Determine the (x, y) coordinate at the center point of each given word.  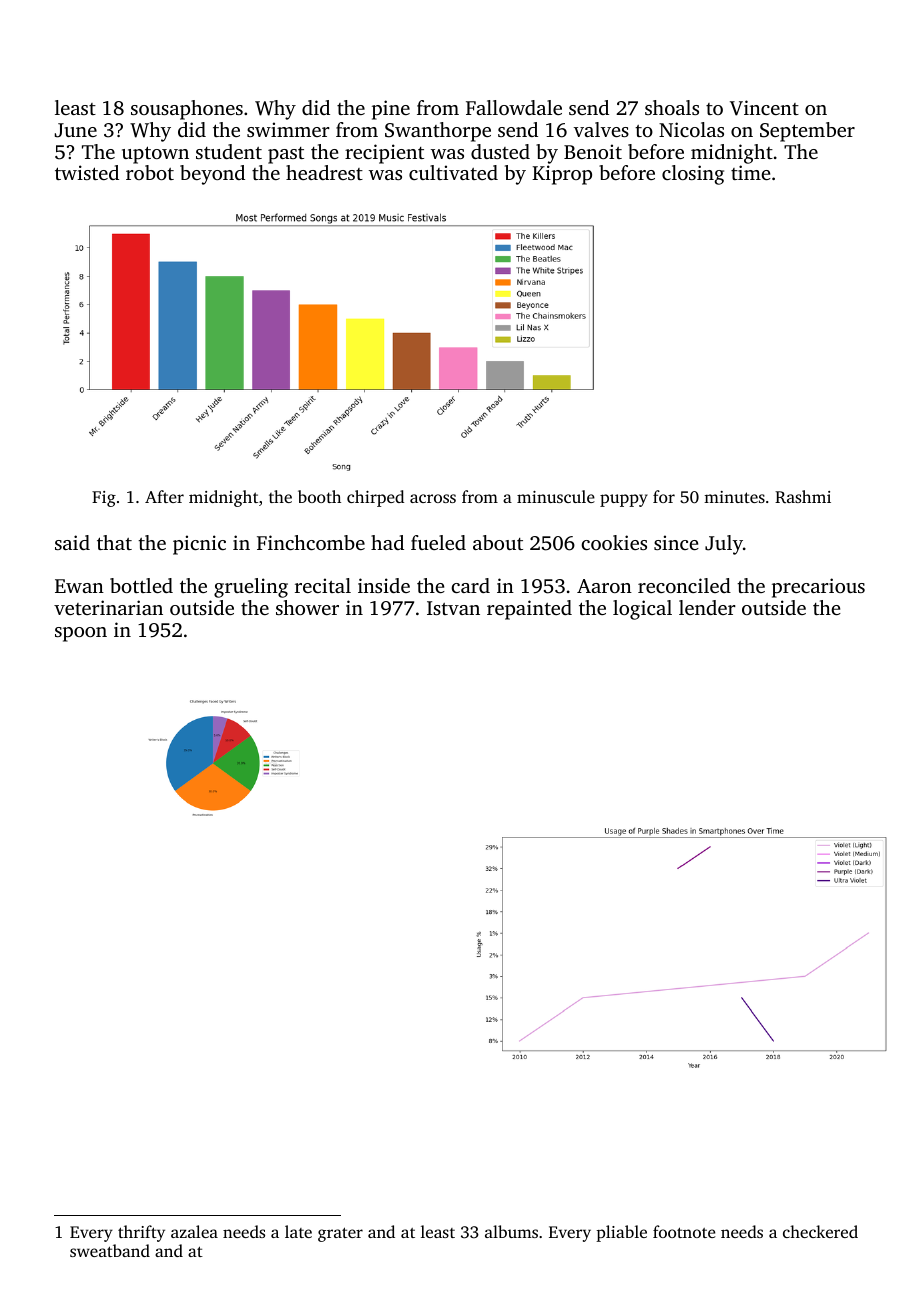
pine (391, 110)
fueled (438, 542)
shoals (672, 107)
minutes (734, 497)
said (72, 542)
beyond (212, 175)
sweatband (110, 1250)
